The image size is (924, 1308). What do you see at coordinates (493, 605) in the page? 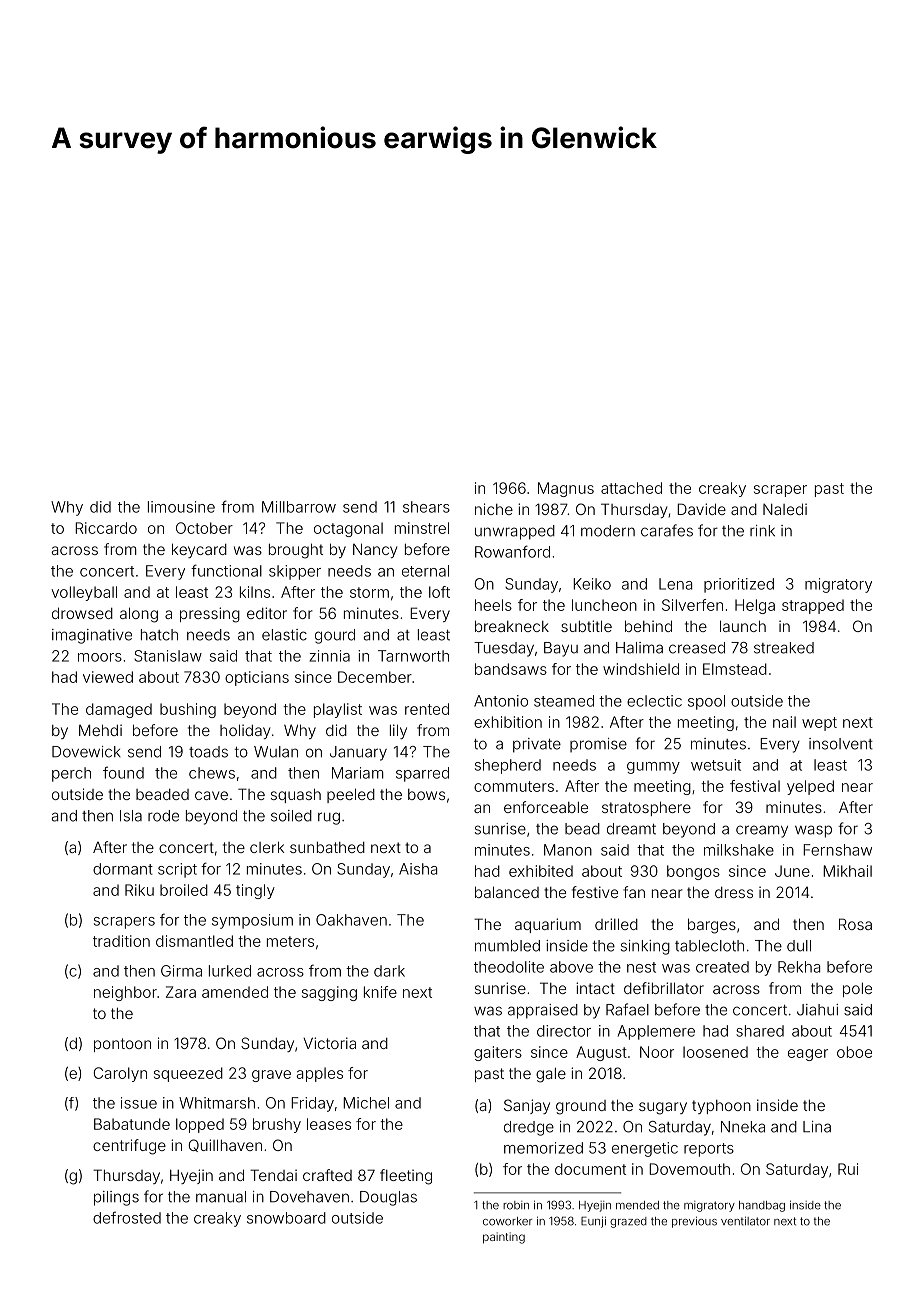
I see `heels` at bounding box center [493, 605].
